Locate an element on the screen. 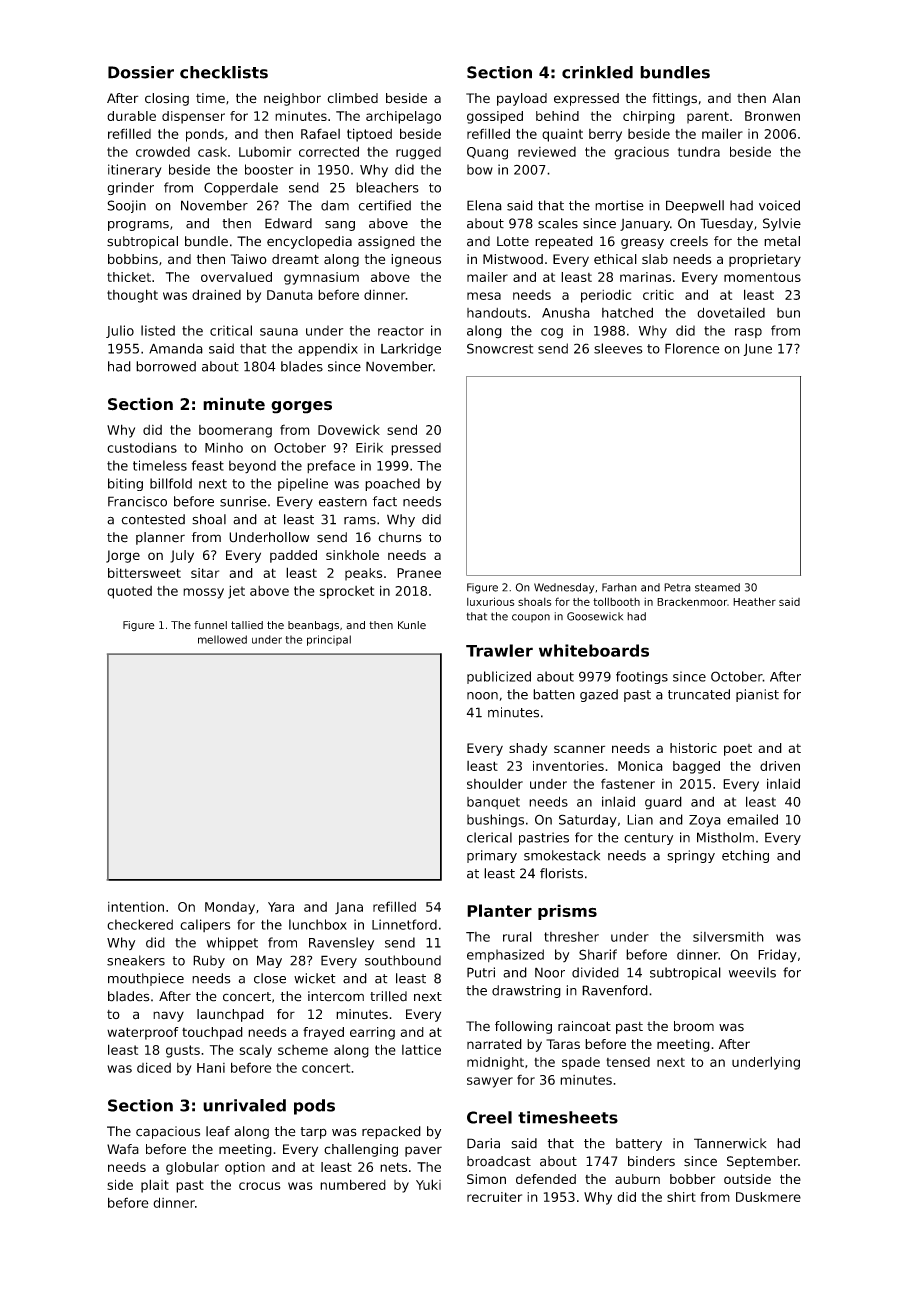 The width and height of the screenshot is (908, 1316). etching is located at coordinates (745, 856).
